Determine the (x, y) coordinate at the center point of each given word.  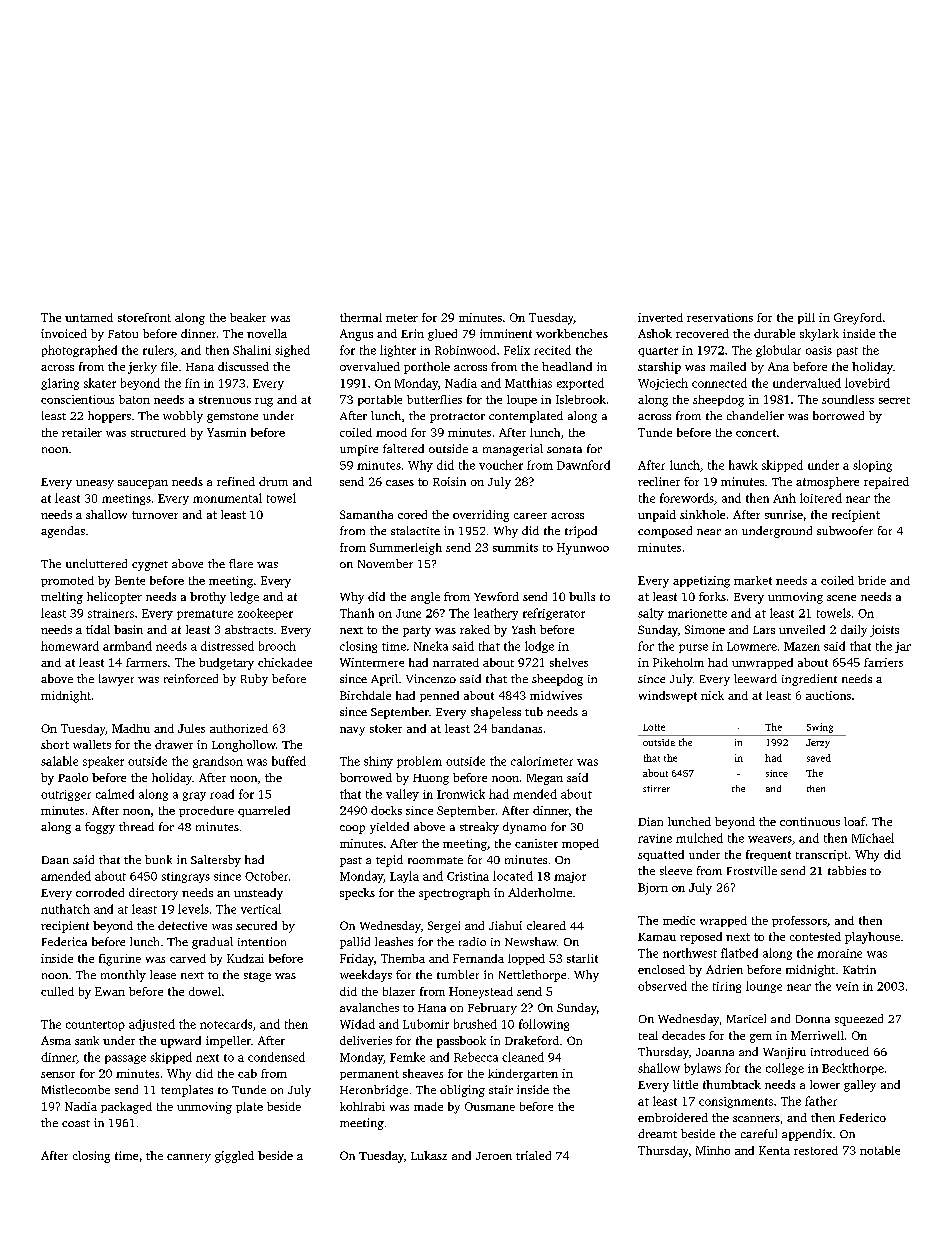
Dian (650, 821)
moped (580, 844)
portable (380, 400)
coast (76, 1123)
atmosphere (827, 483)
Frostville (752, 870)
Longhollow (244, 746)
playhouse (872, 938)
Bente (130, 580)
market (753, 580)
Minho (713, 1150)
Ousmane (490, 1106)
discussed (243, 366)
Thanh (357, 613)
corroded (100, 892)
